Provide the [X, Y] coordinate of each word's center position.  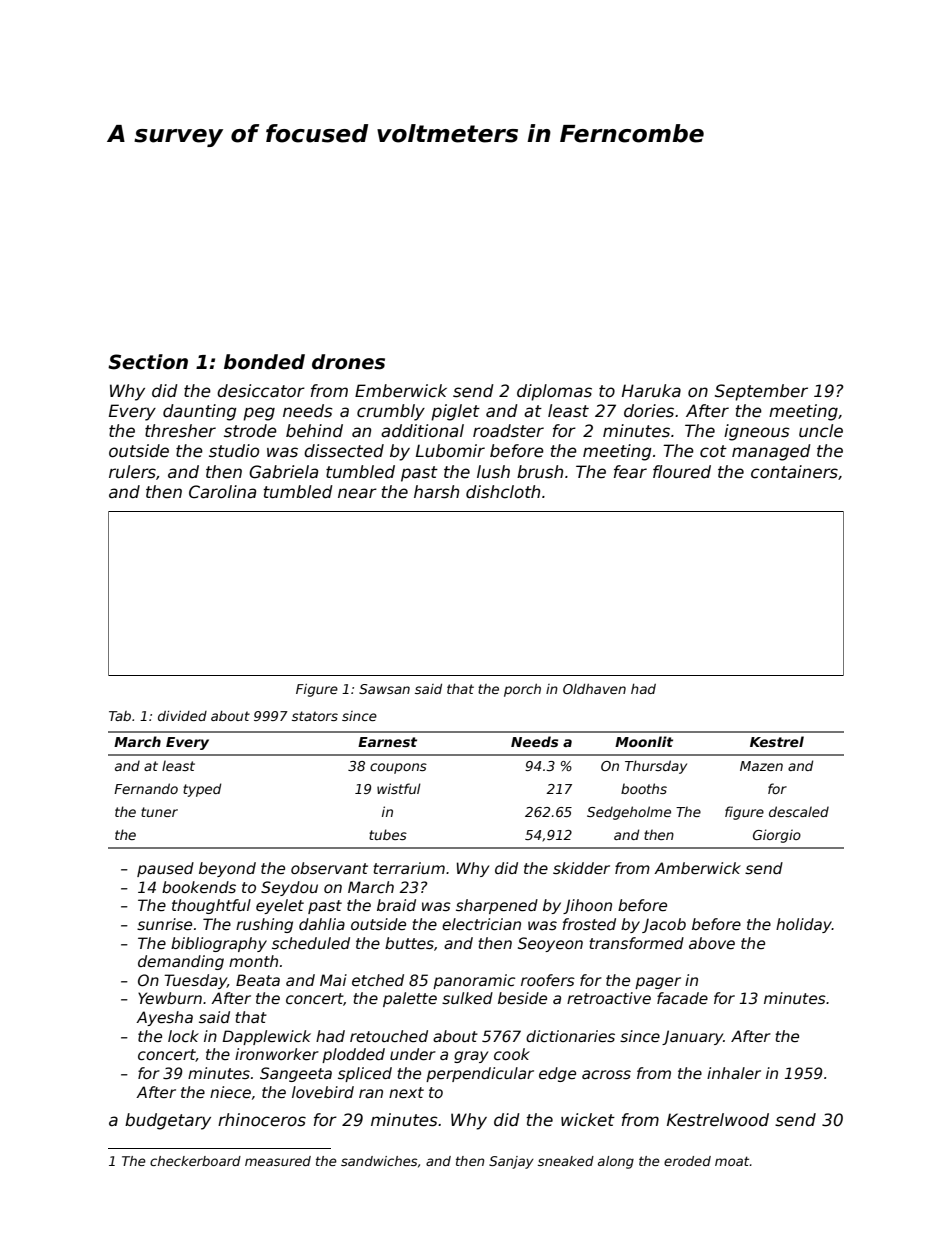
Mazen [761, 766]
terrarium [409, 868]
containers [794, 472]
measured [278, 1161]
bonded [264, 362]
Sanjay [511, 1162]
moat [732, 1161]
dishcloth [503, 492]
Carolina [222, 492]
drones [348, 362]
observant [329, 868]
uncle [821, 431]
